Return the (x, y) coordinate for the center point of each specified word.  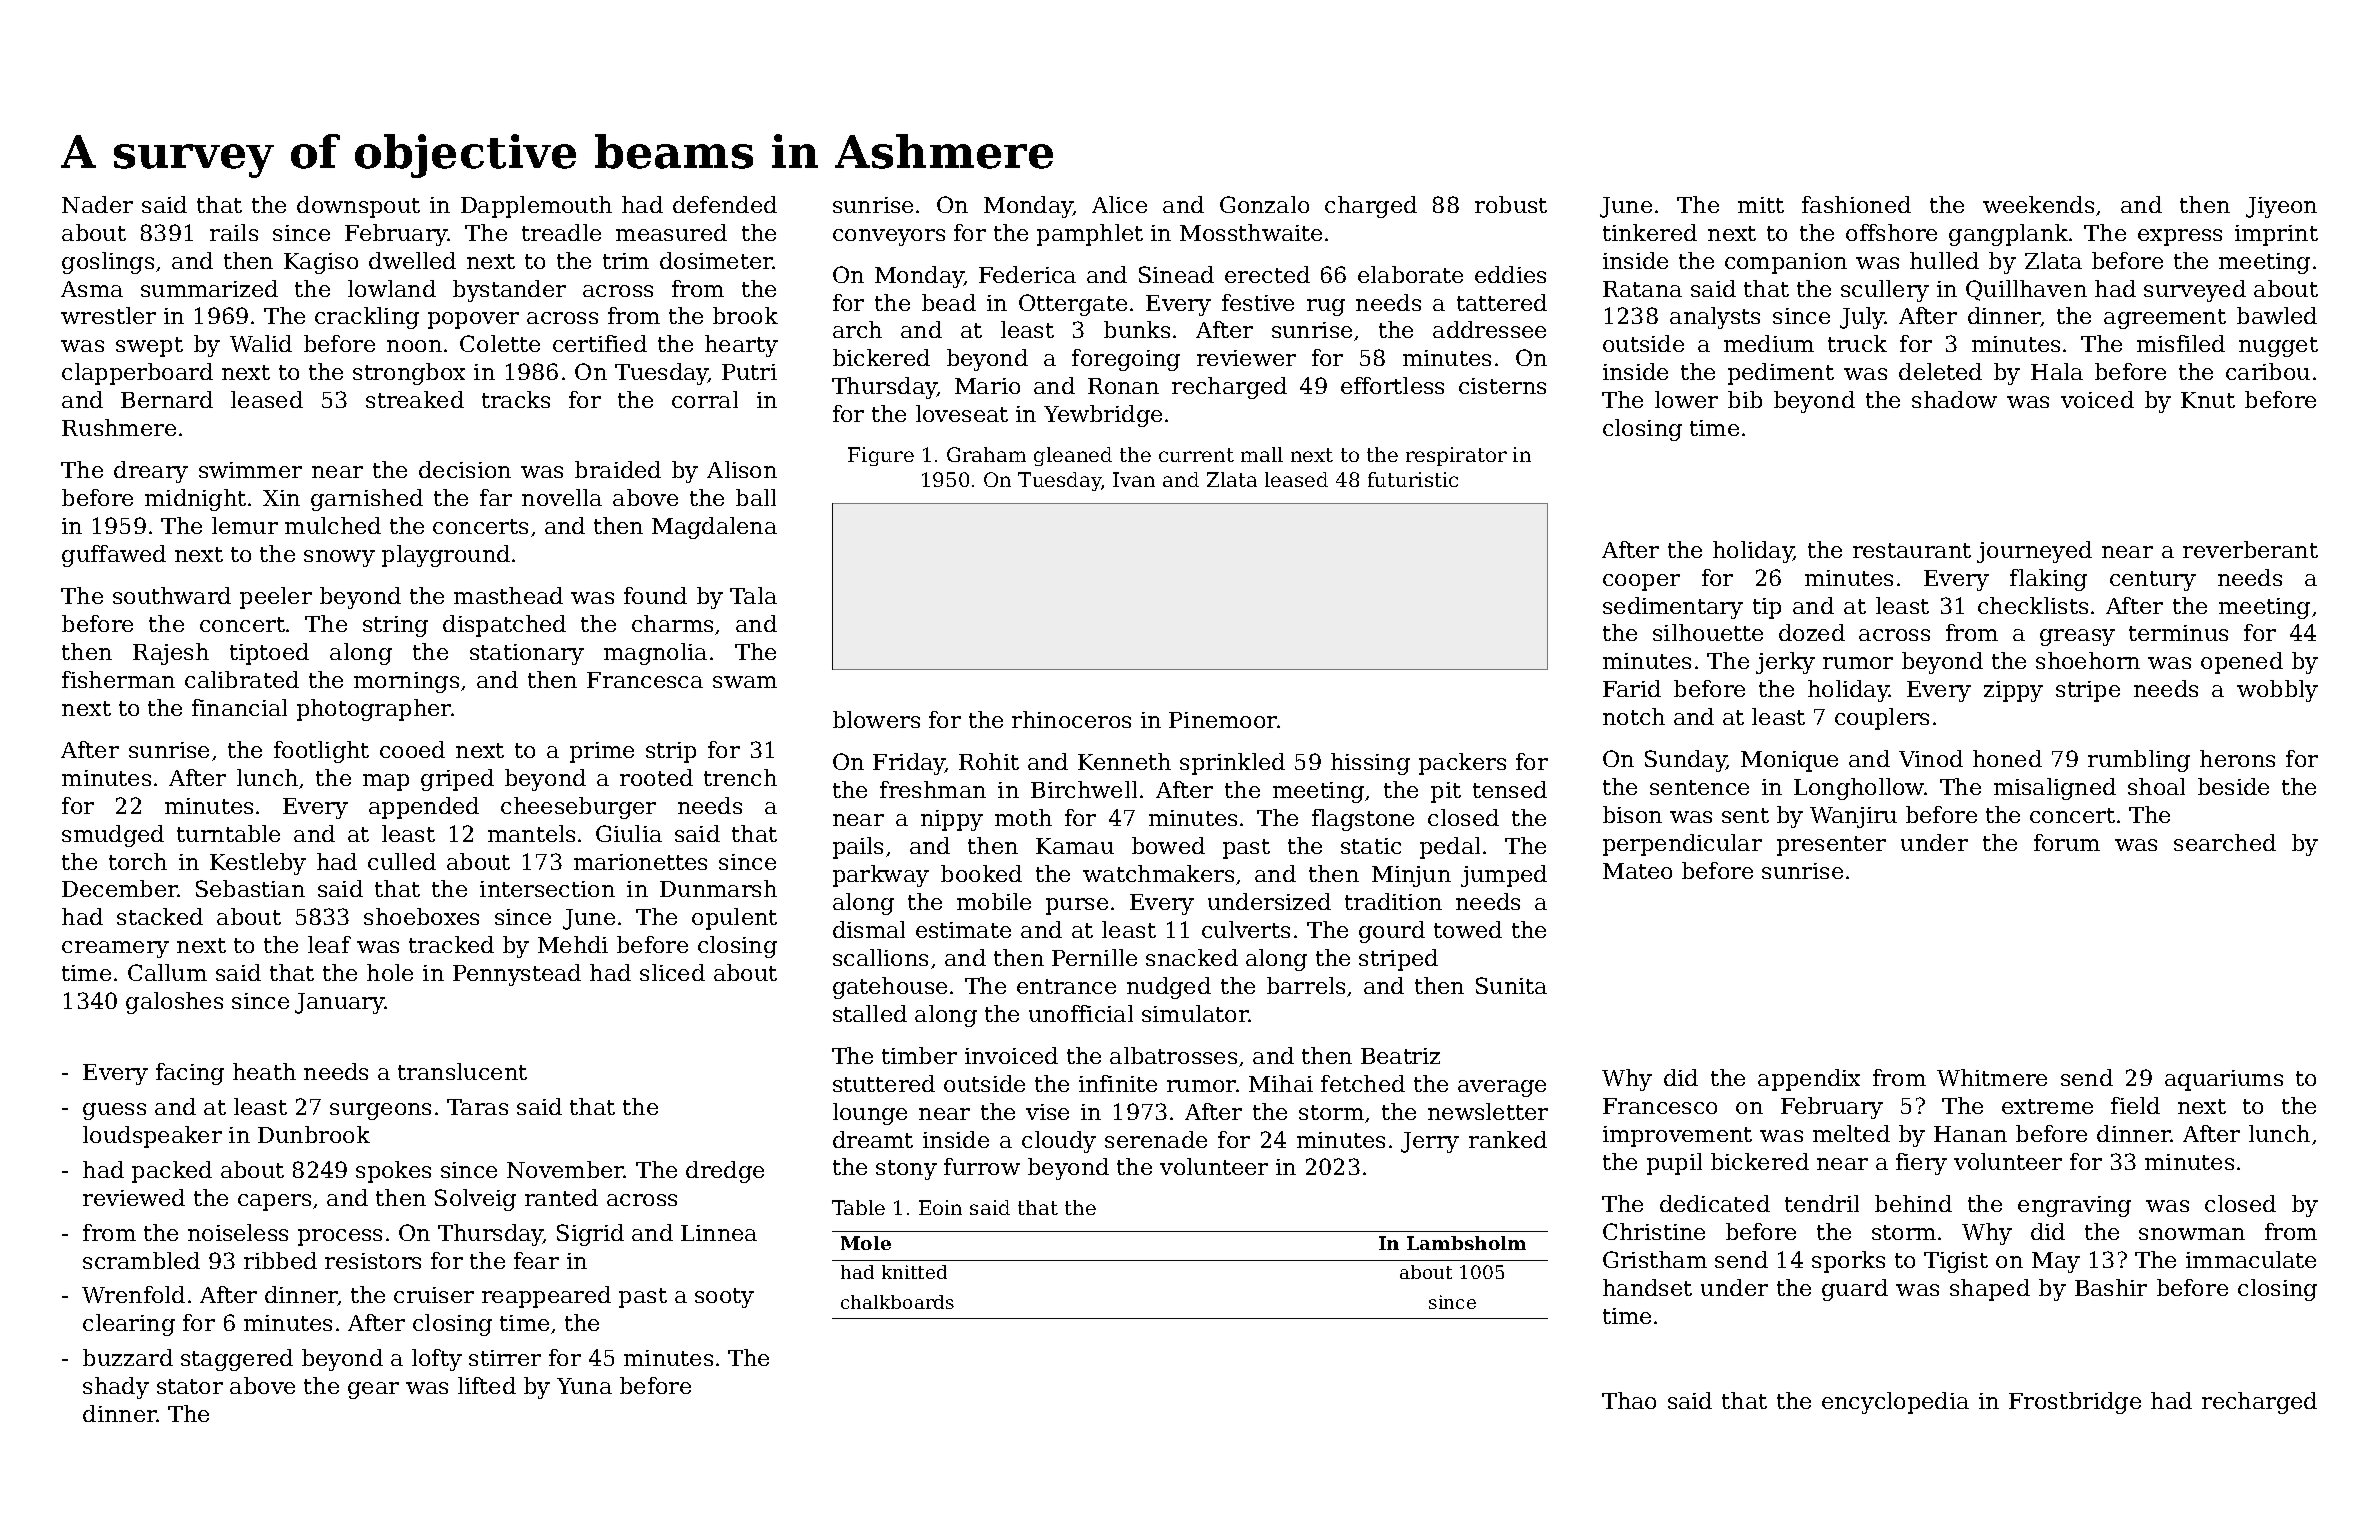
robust (1511, 204)
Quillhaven (2026, 290)
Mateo (1637, 871)
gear (373, 1390)
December (120, 888)
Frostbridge (2075, 1403)
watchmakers (1158, 873)
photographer (374, 710)
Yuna (584, 1386)
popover (473, 320)
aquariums (2224, 1080)
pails (858, 848)
